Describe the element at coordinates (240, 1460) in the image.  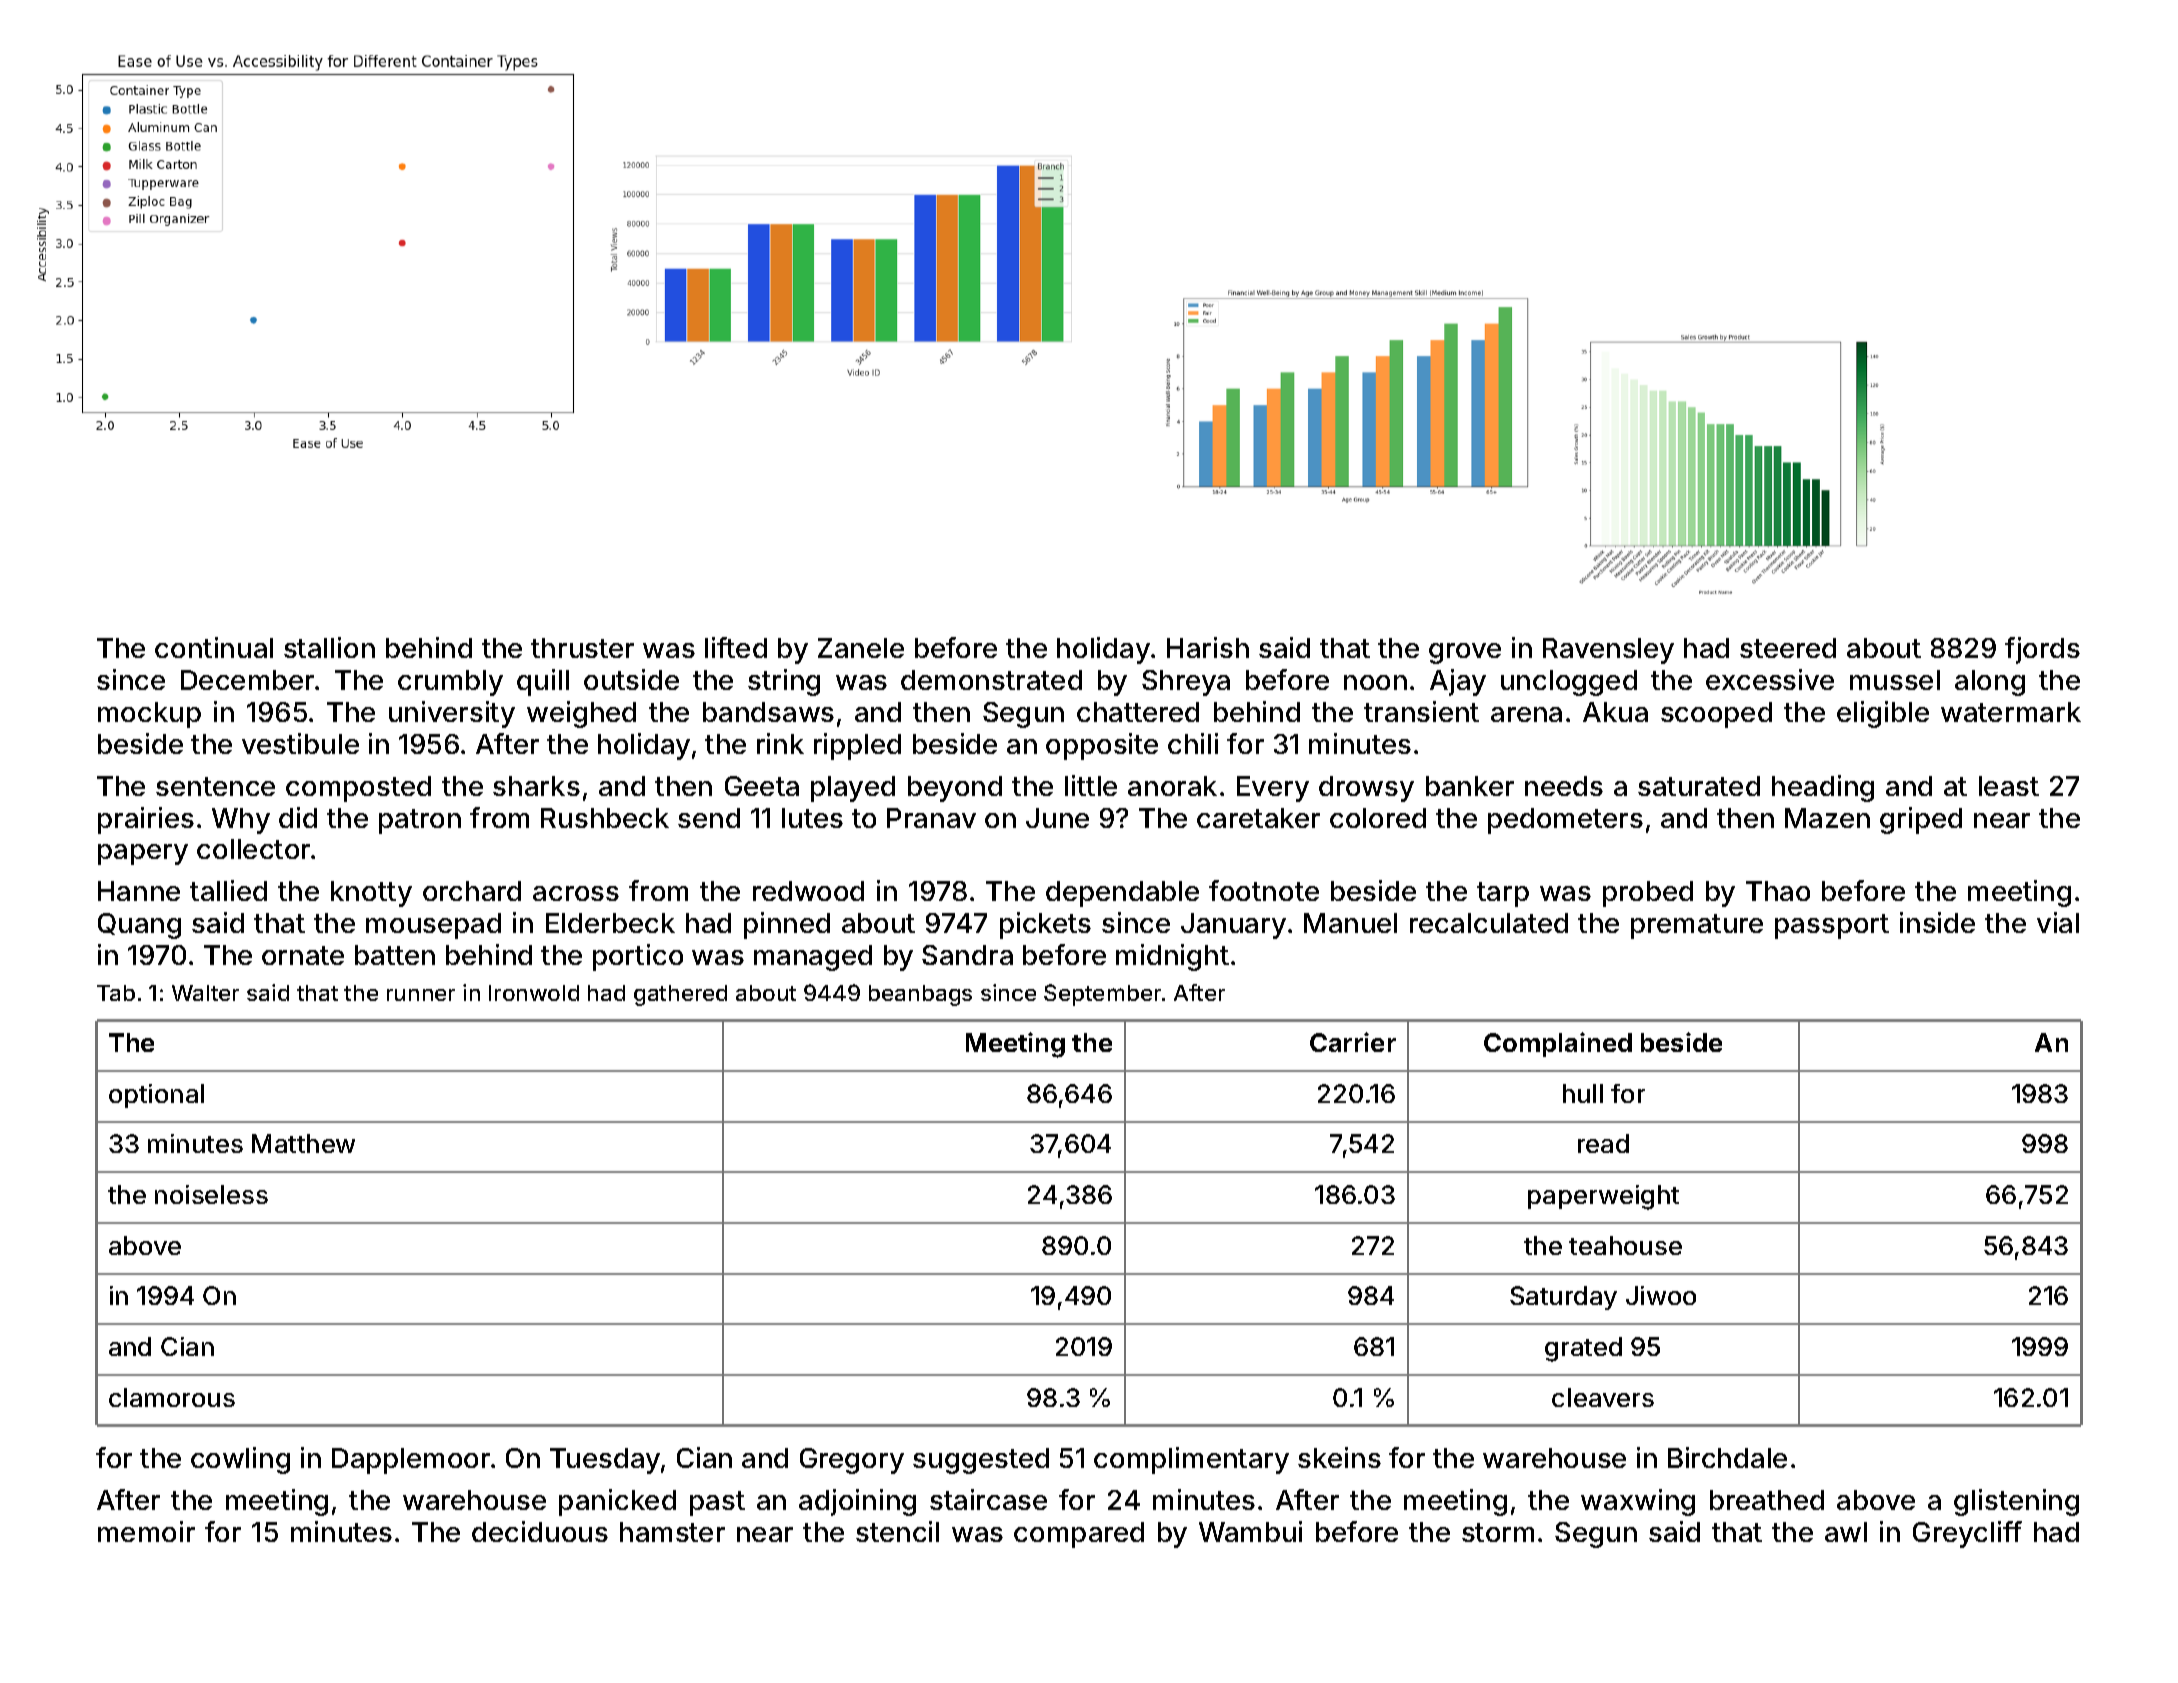
I see `cowling` at that location.
